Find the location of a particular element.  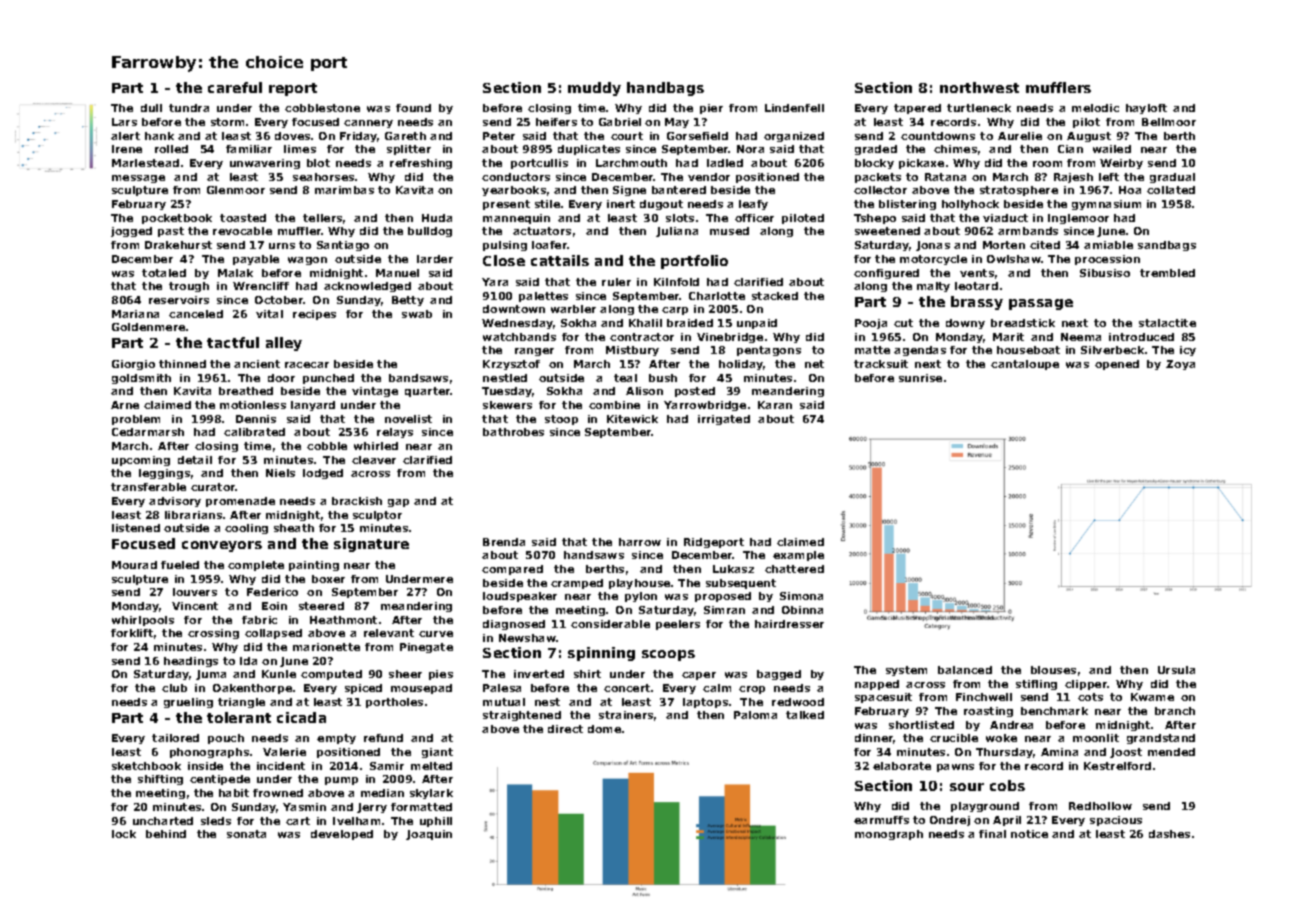

opened is located at coordinates (1117, 365).
